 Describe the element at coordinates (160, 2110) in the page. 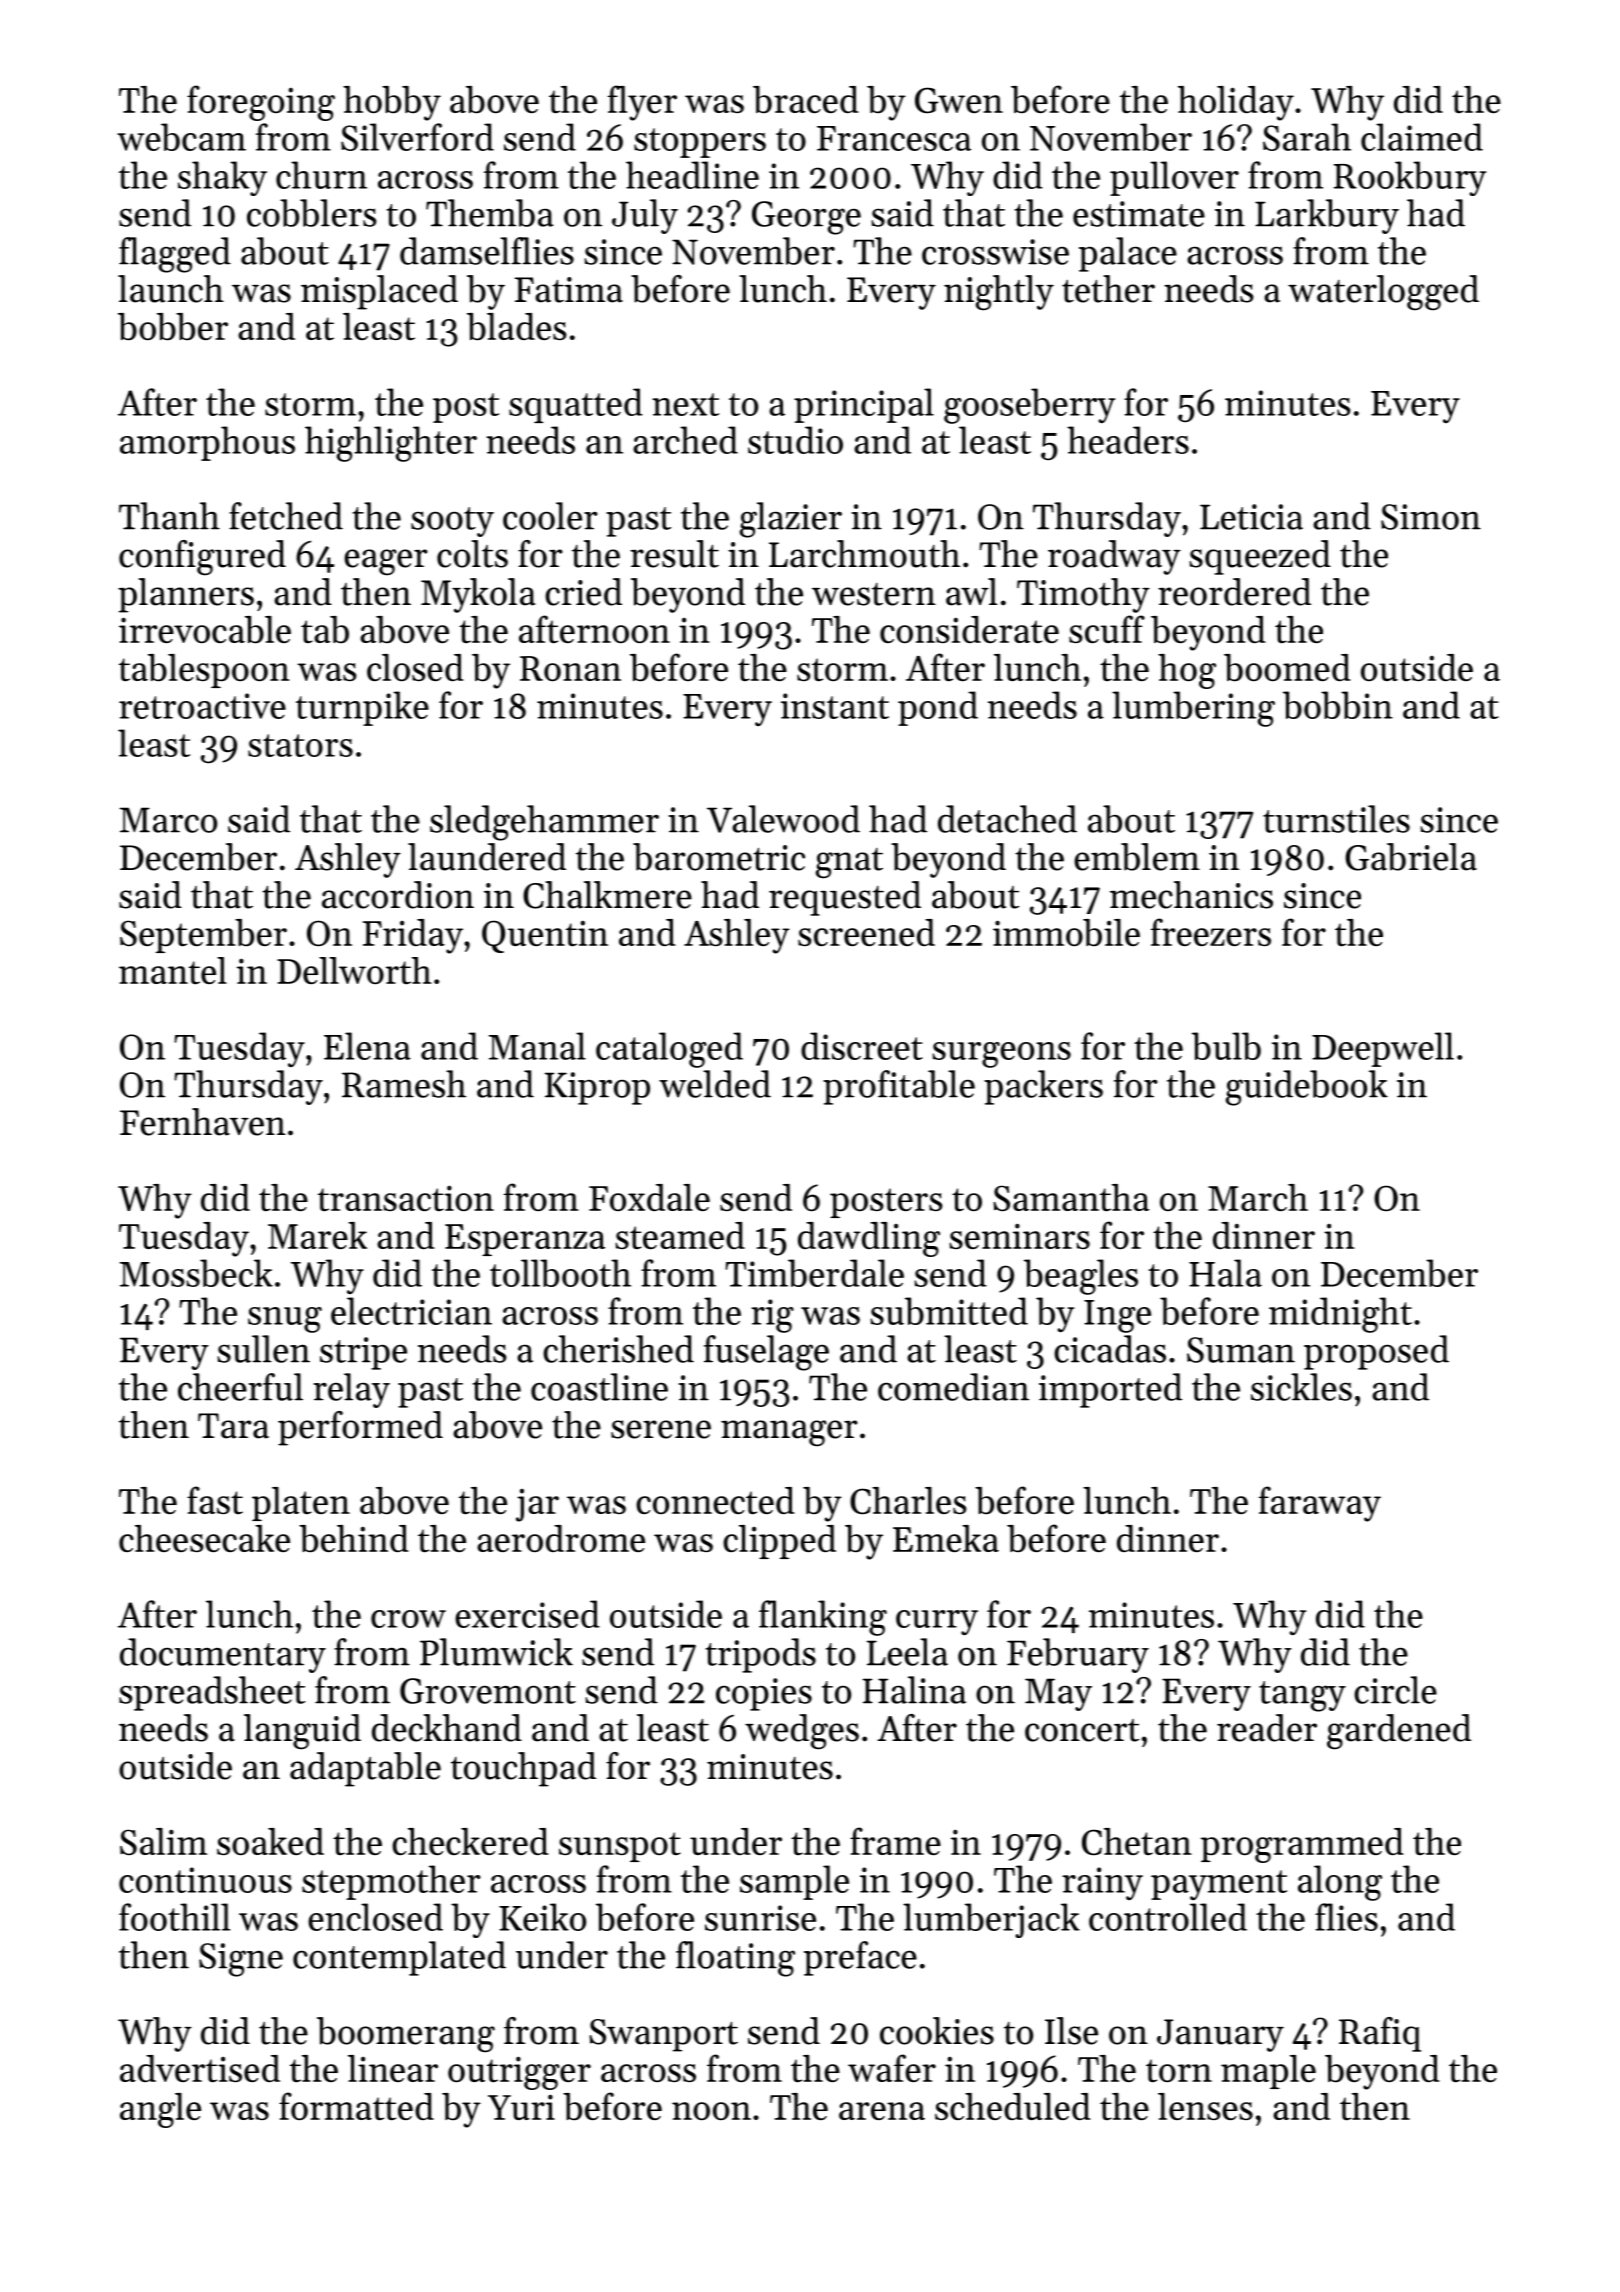

I see `angle` at that location.
